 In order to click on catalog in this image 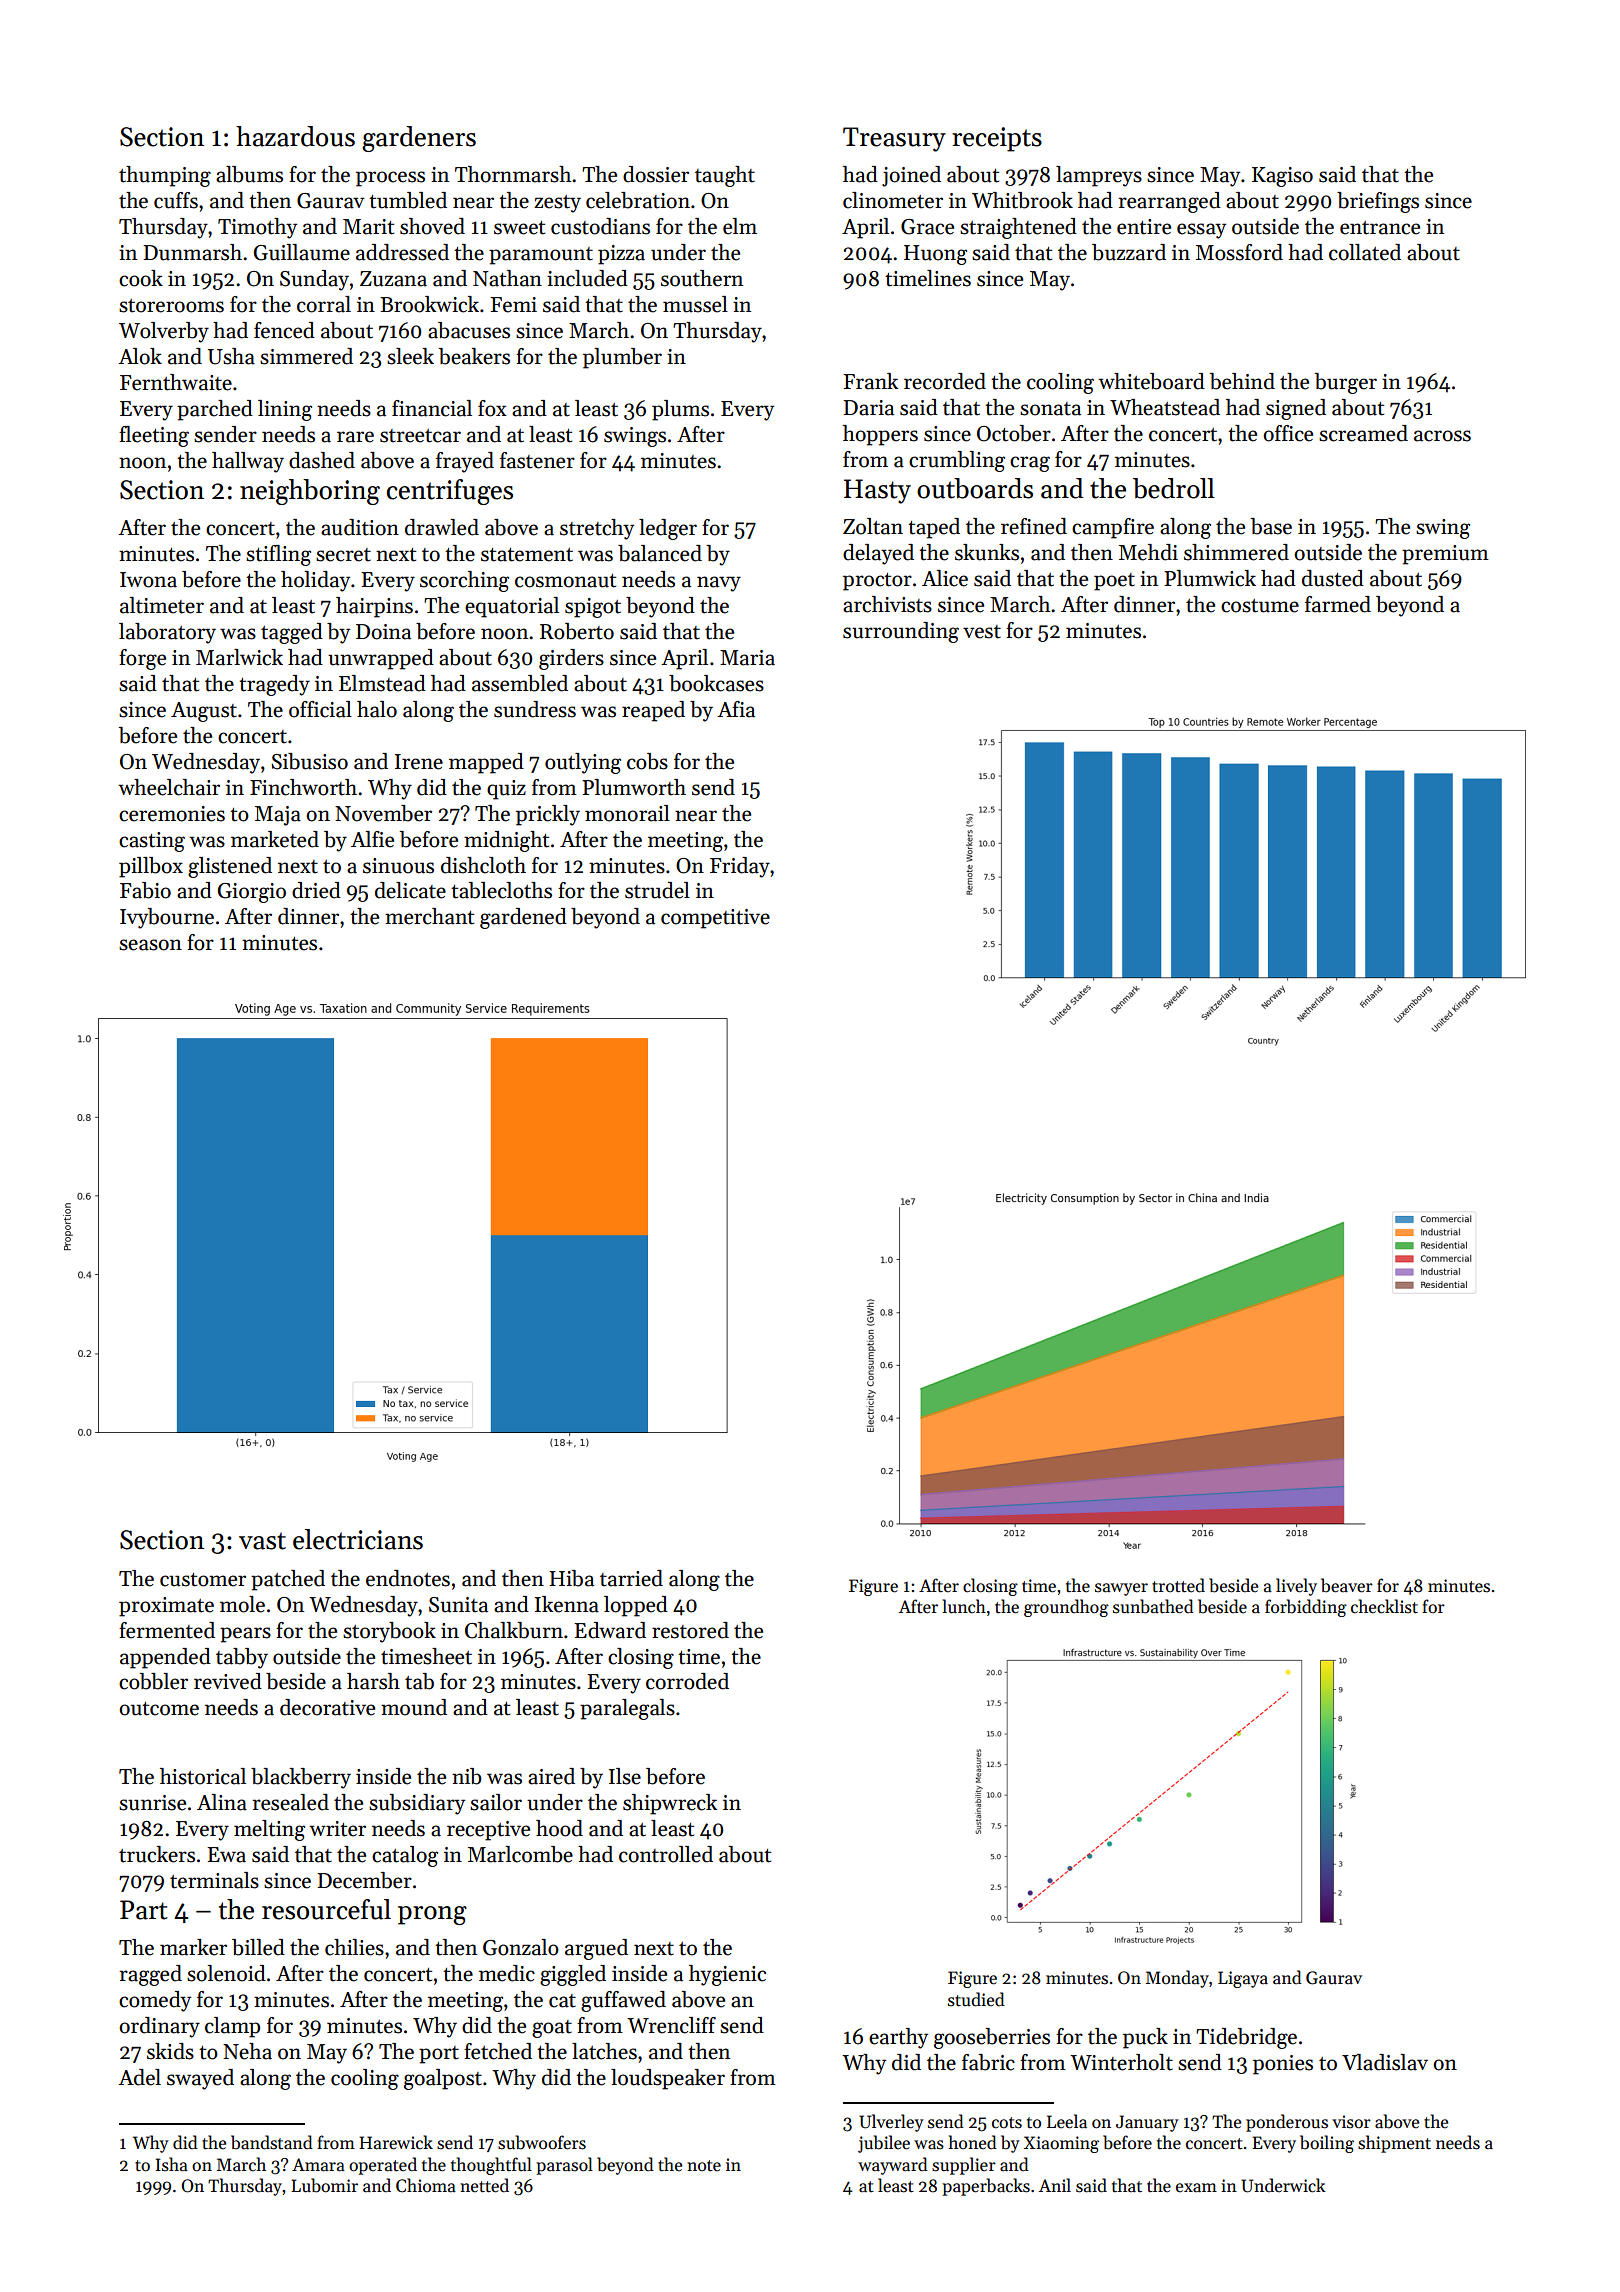, I will do `click(405, 1856)`.
